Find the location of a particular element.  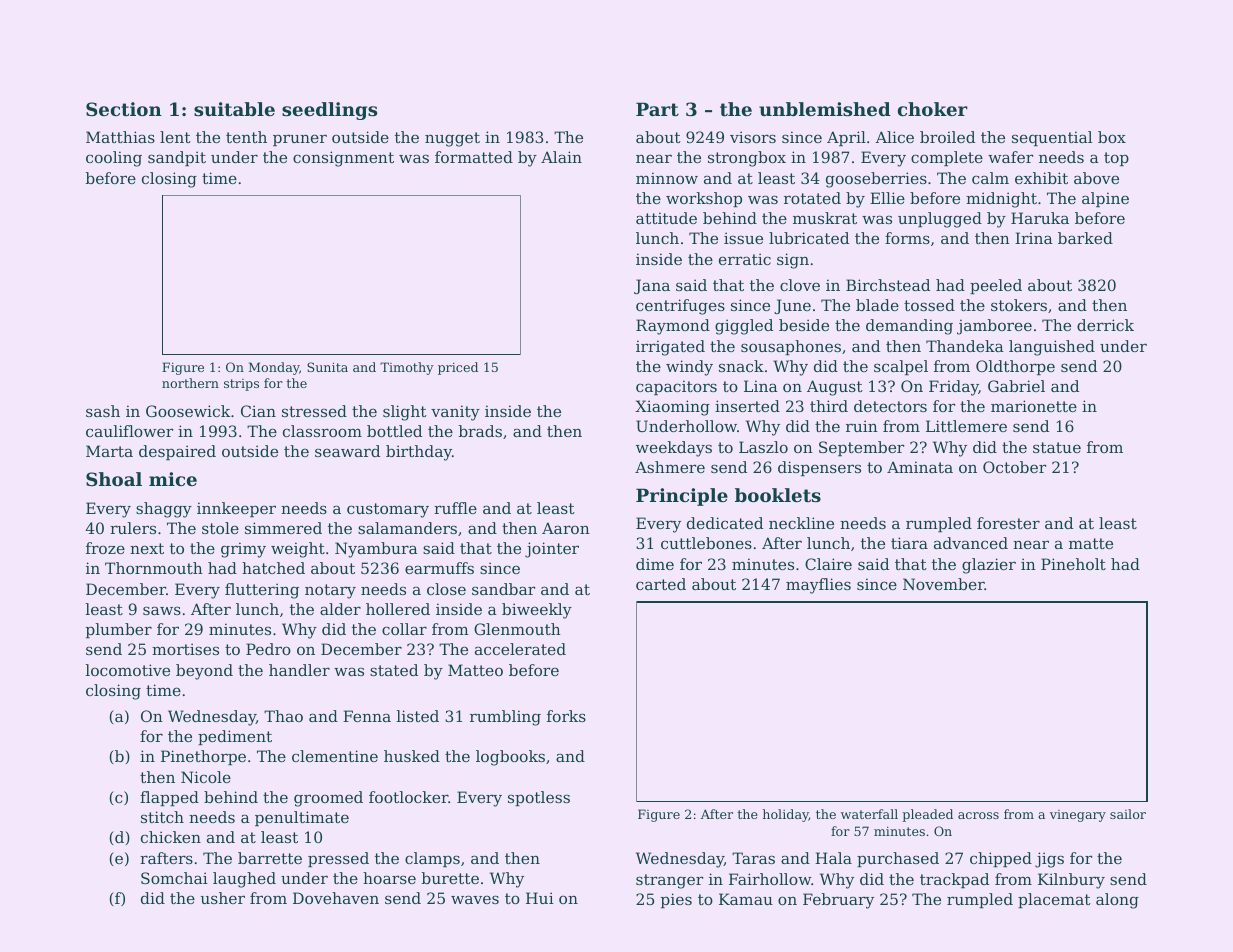

Gabriel is located at coordinates (1016, 386).
